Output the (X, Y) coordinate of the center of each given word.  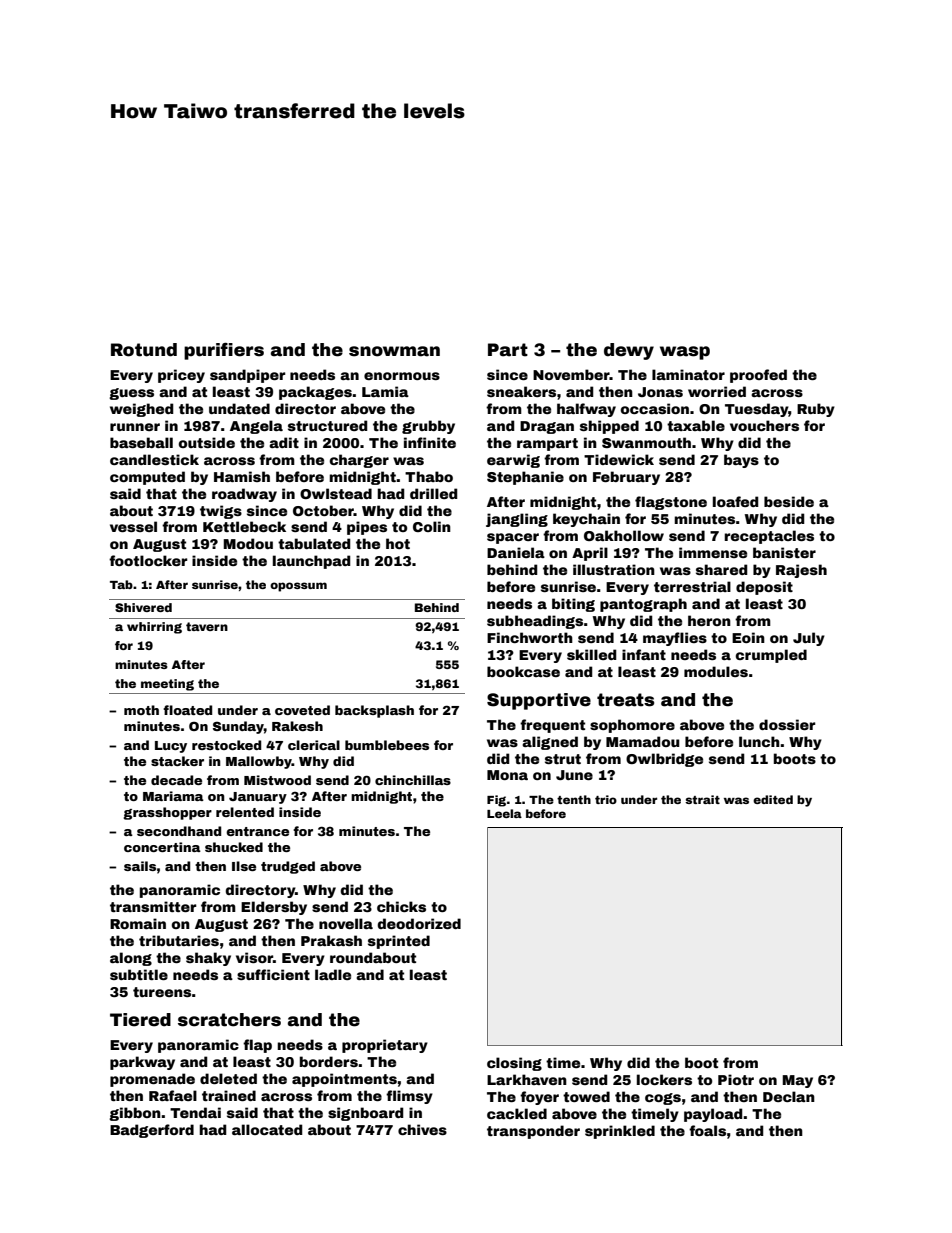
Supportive (539, 701)
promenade (152, 1080)
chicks (401, 906)
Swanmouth (646, 442)
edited (773, 799)
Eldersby (274, 908)
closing (514, 1064)
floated (187, 710)
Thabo (429, 476)
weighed (142, 410)
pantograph (643, 605)
